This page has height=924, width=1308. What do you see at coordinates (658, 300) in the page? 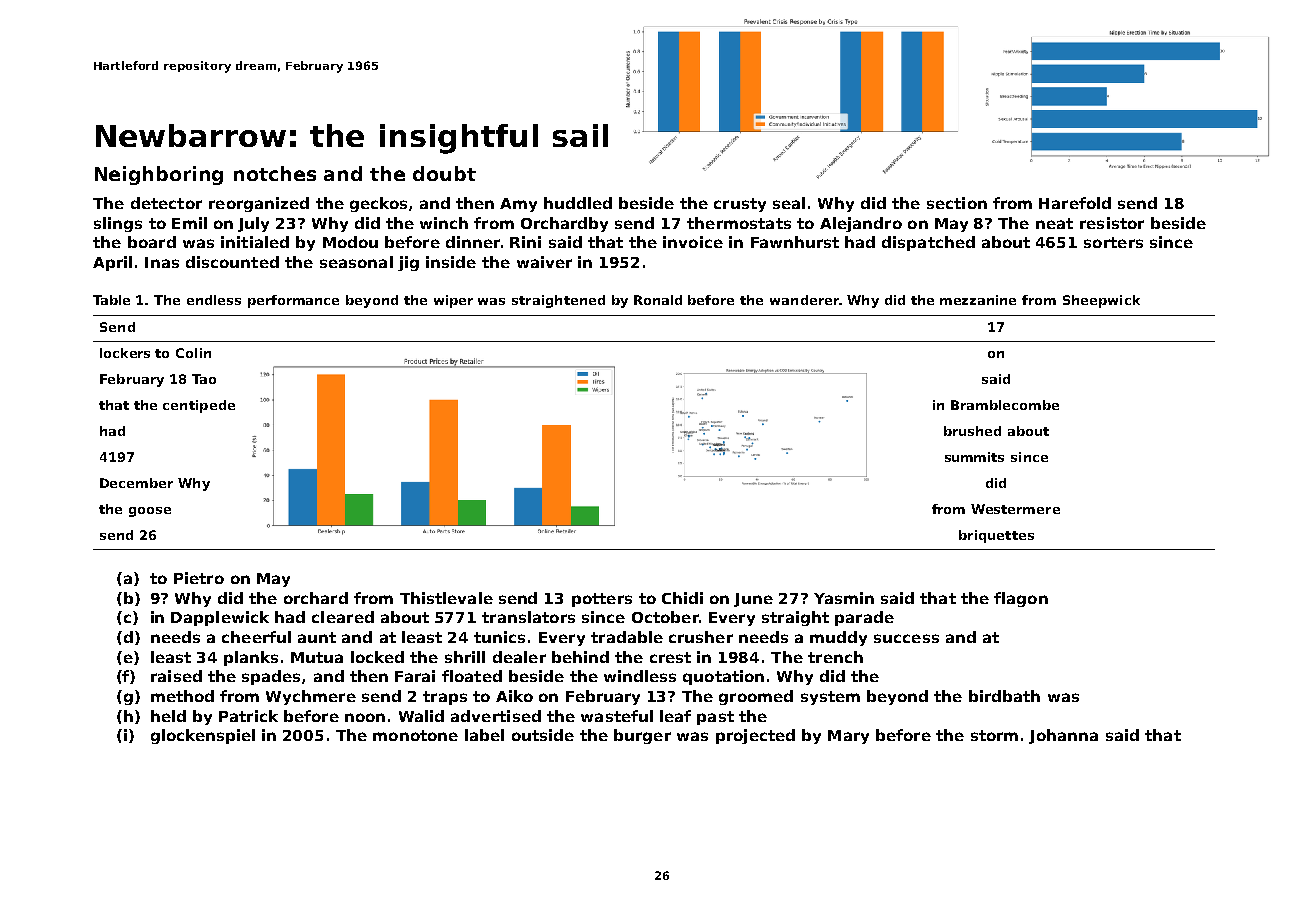
I see `Ronald` at bounding box center [658, 300].
